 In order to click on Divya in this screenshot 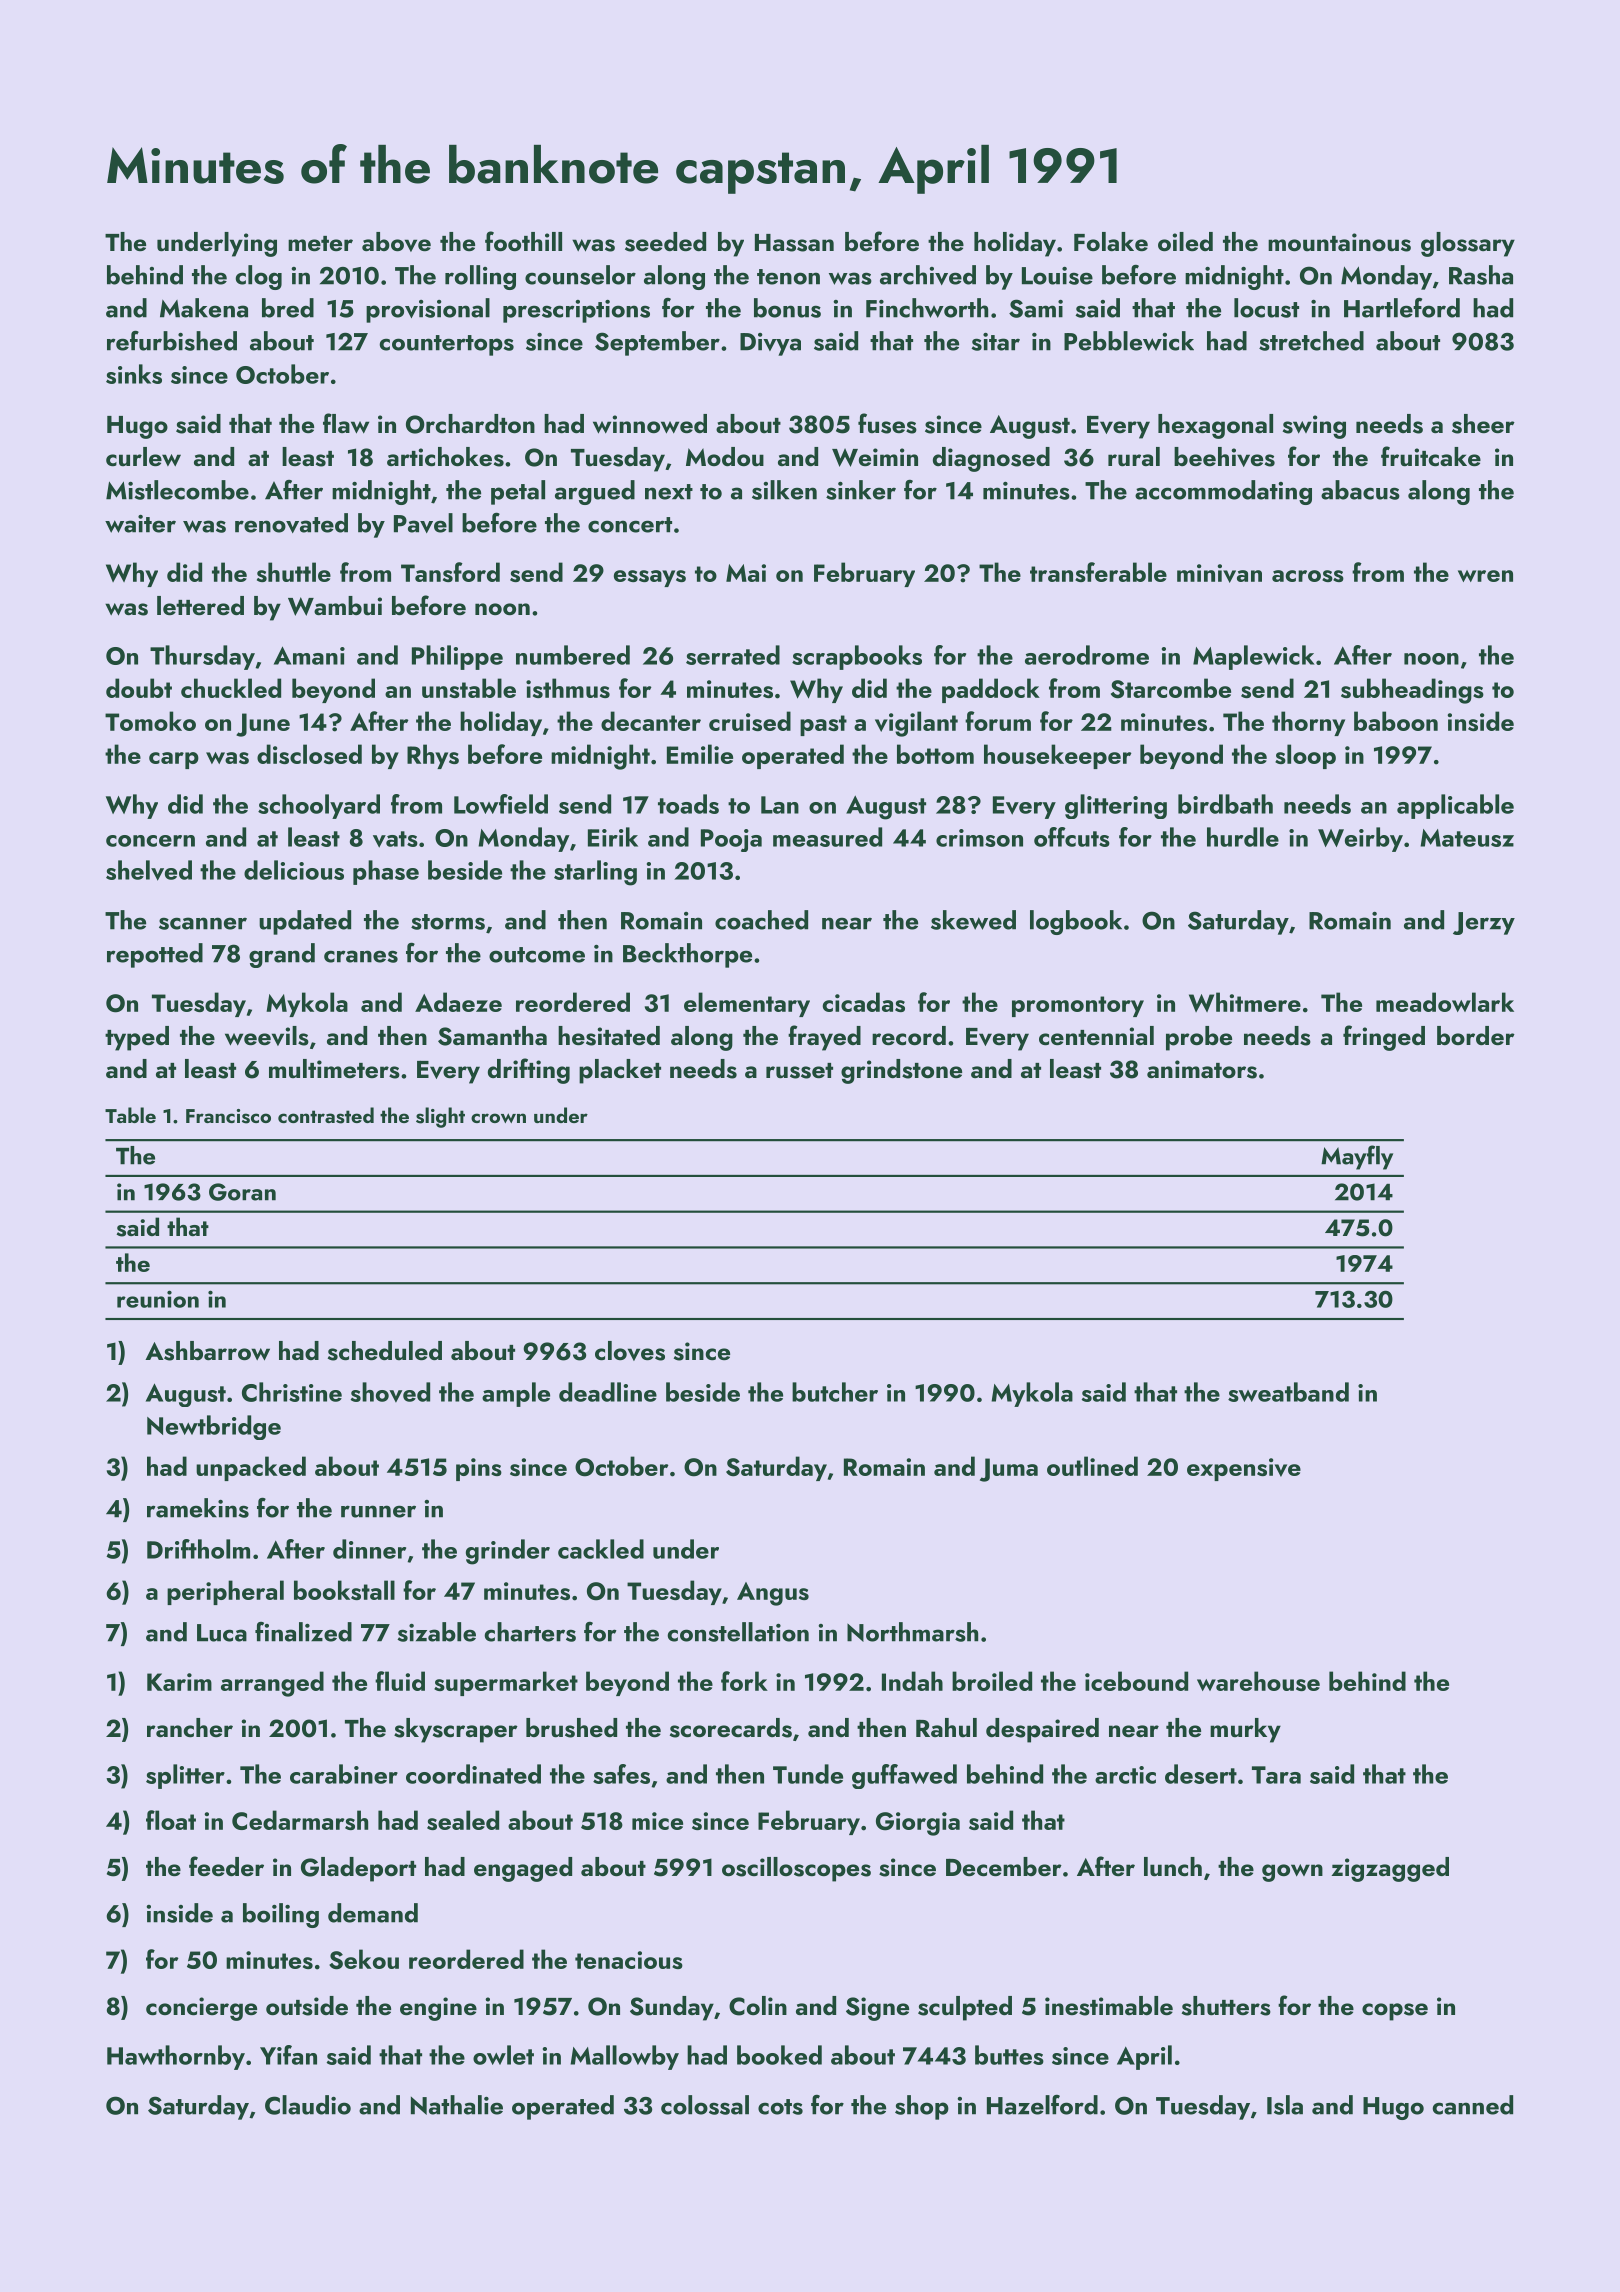, I will do `click(770, 344)`.
